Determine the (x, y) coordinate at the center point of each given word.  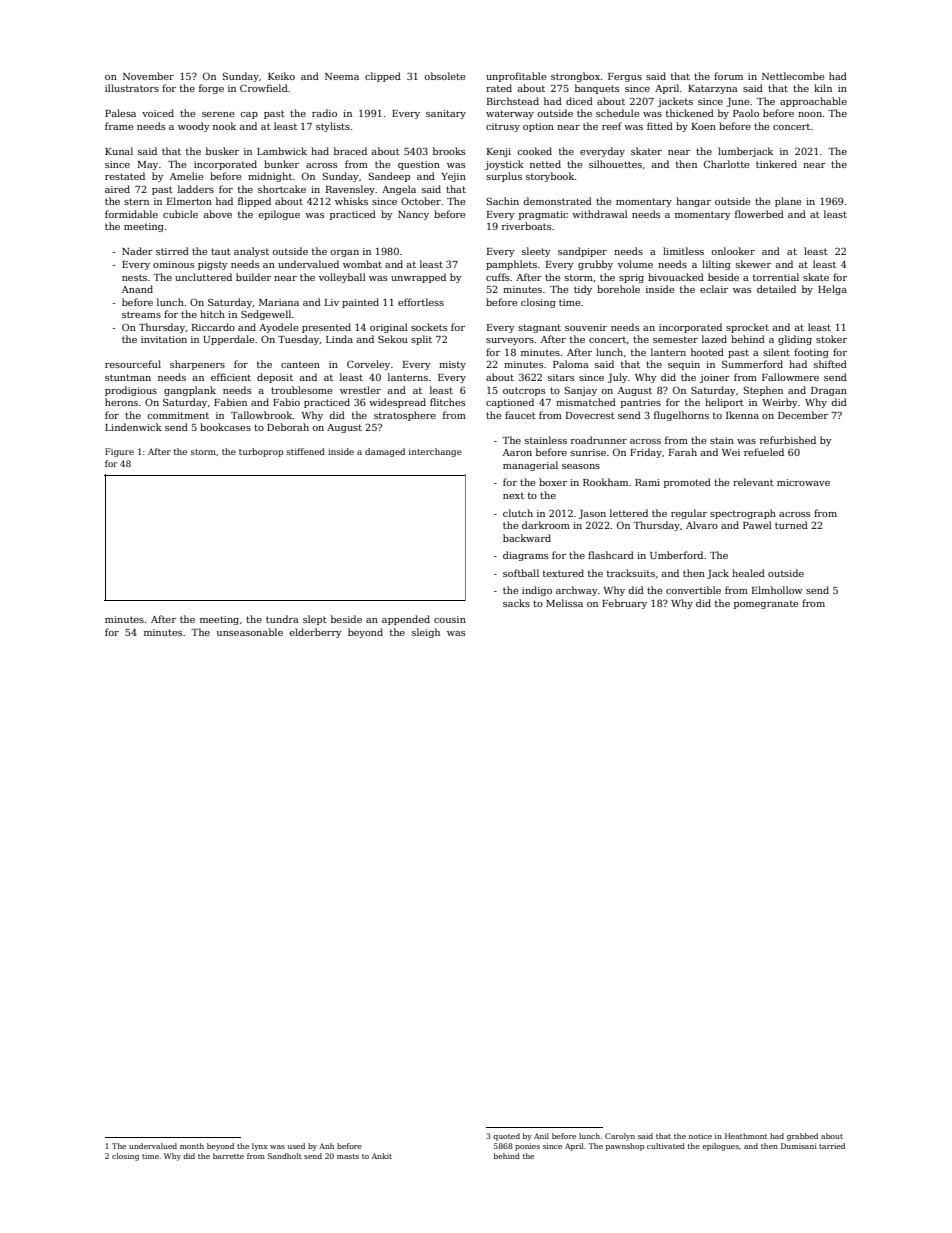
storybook (550, 177)
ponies (527, 1147)
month (192, 1146)
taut (221, 251)
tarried (832, 1146)
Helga (832, 290)
